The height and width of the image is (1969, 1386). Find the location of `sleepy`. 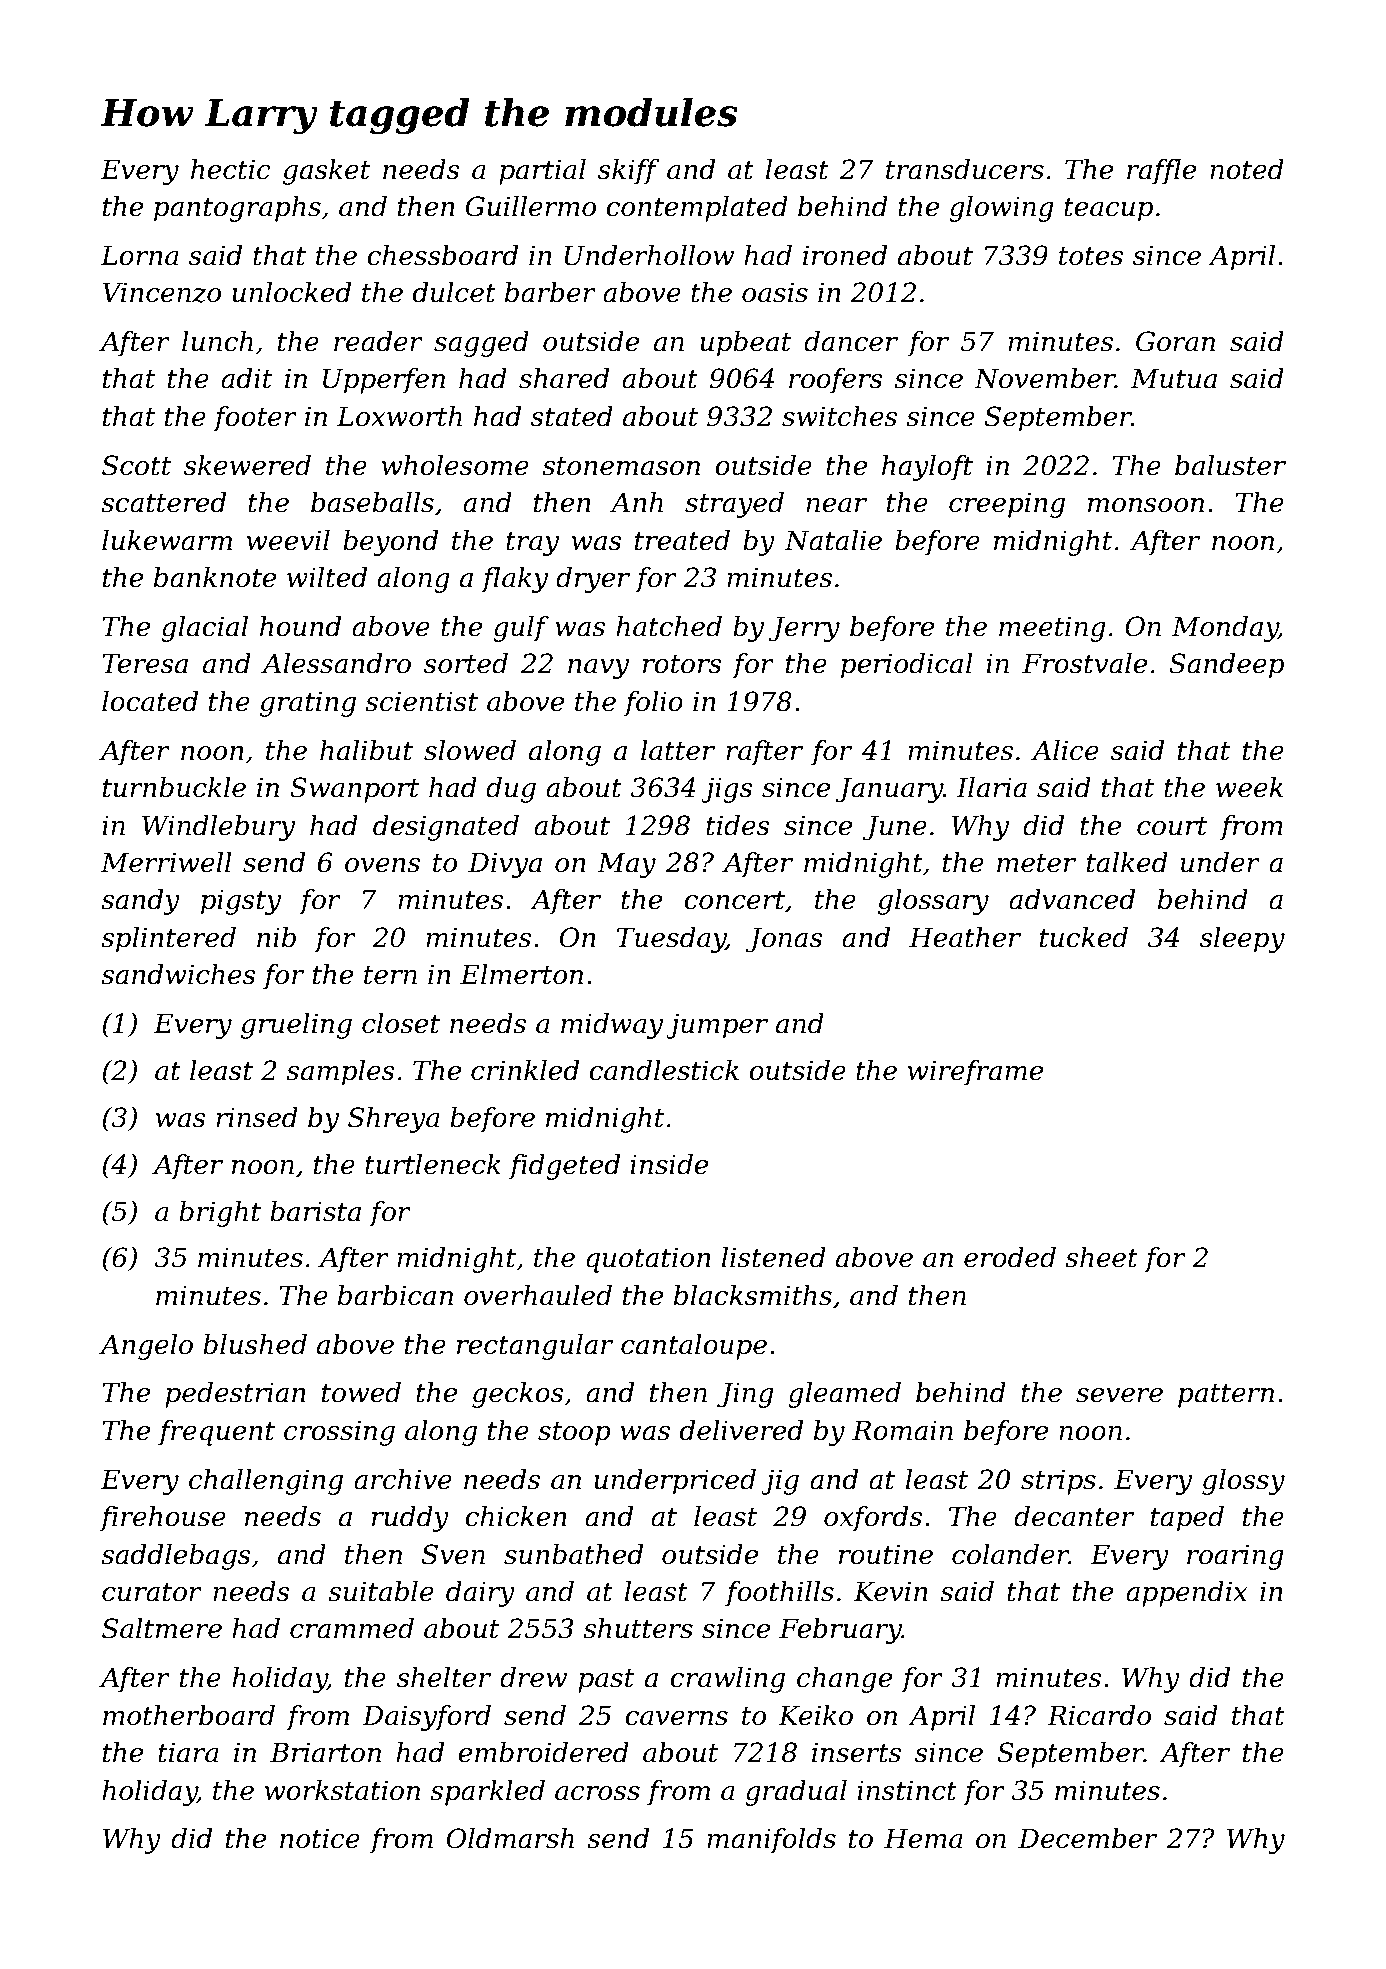

sleepy is located at coordinates (1242, 940).
